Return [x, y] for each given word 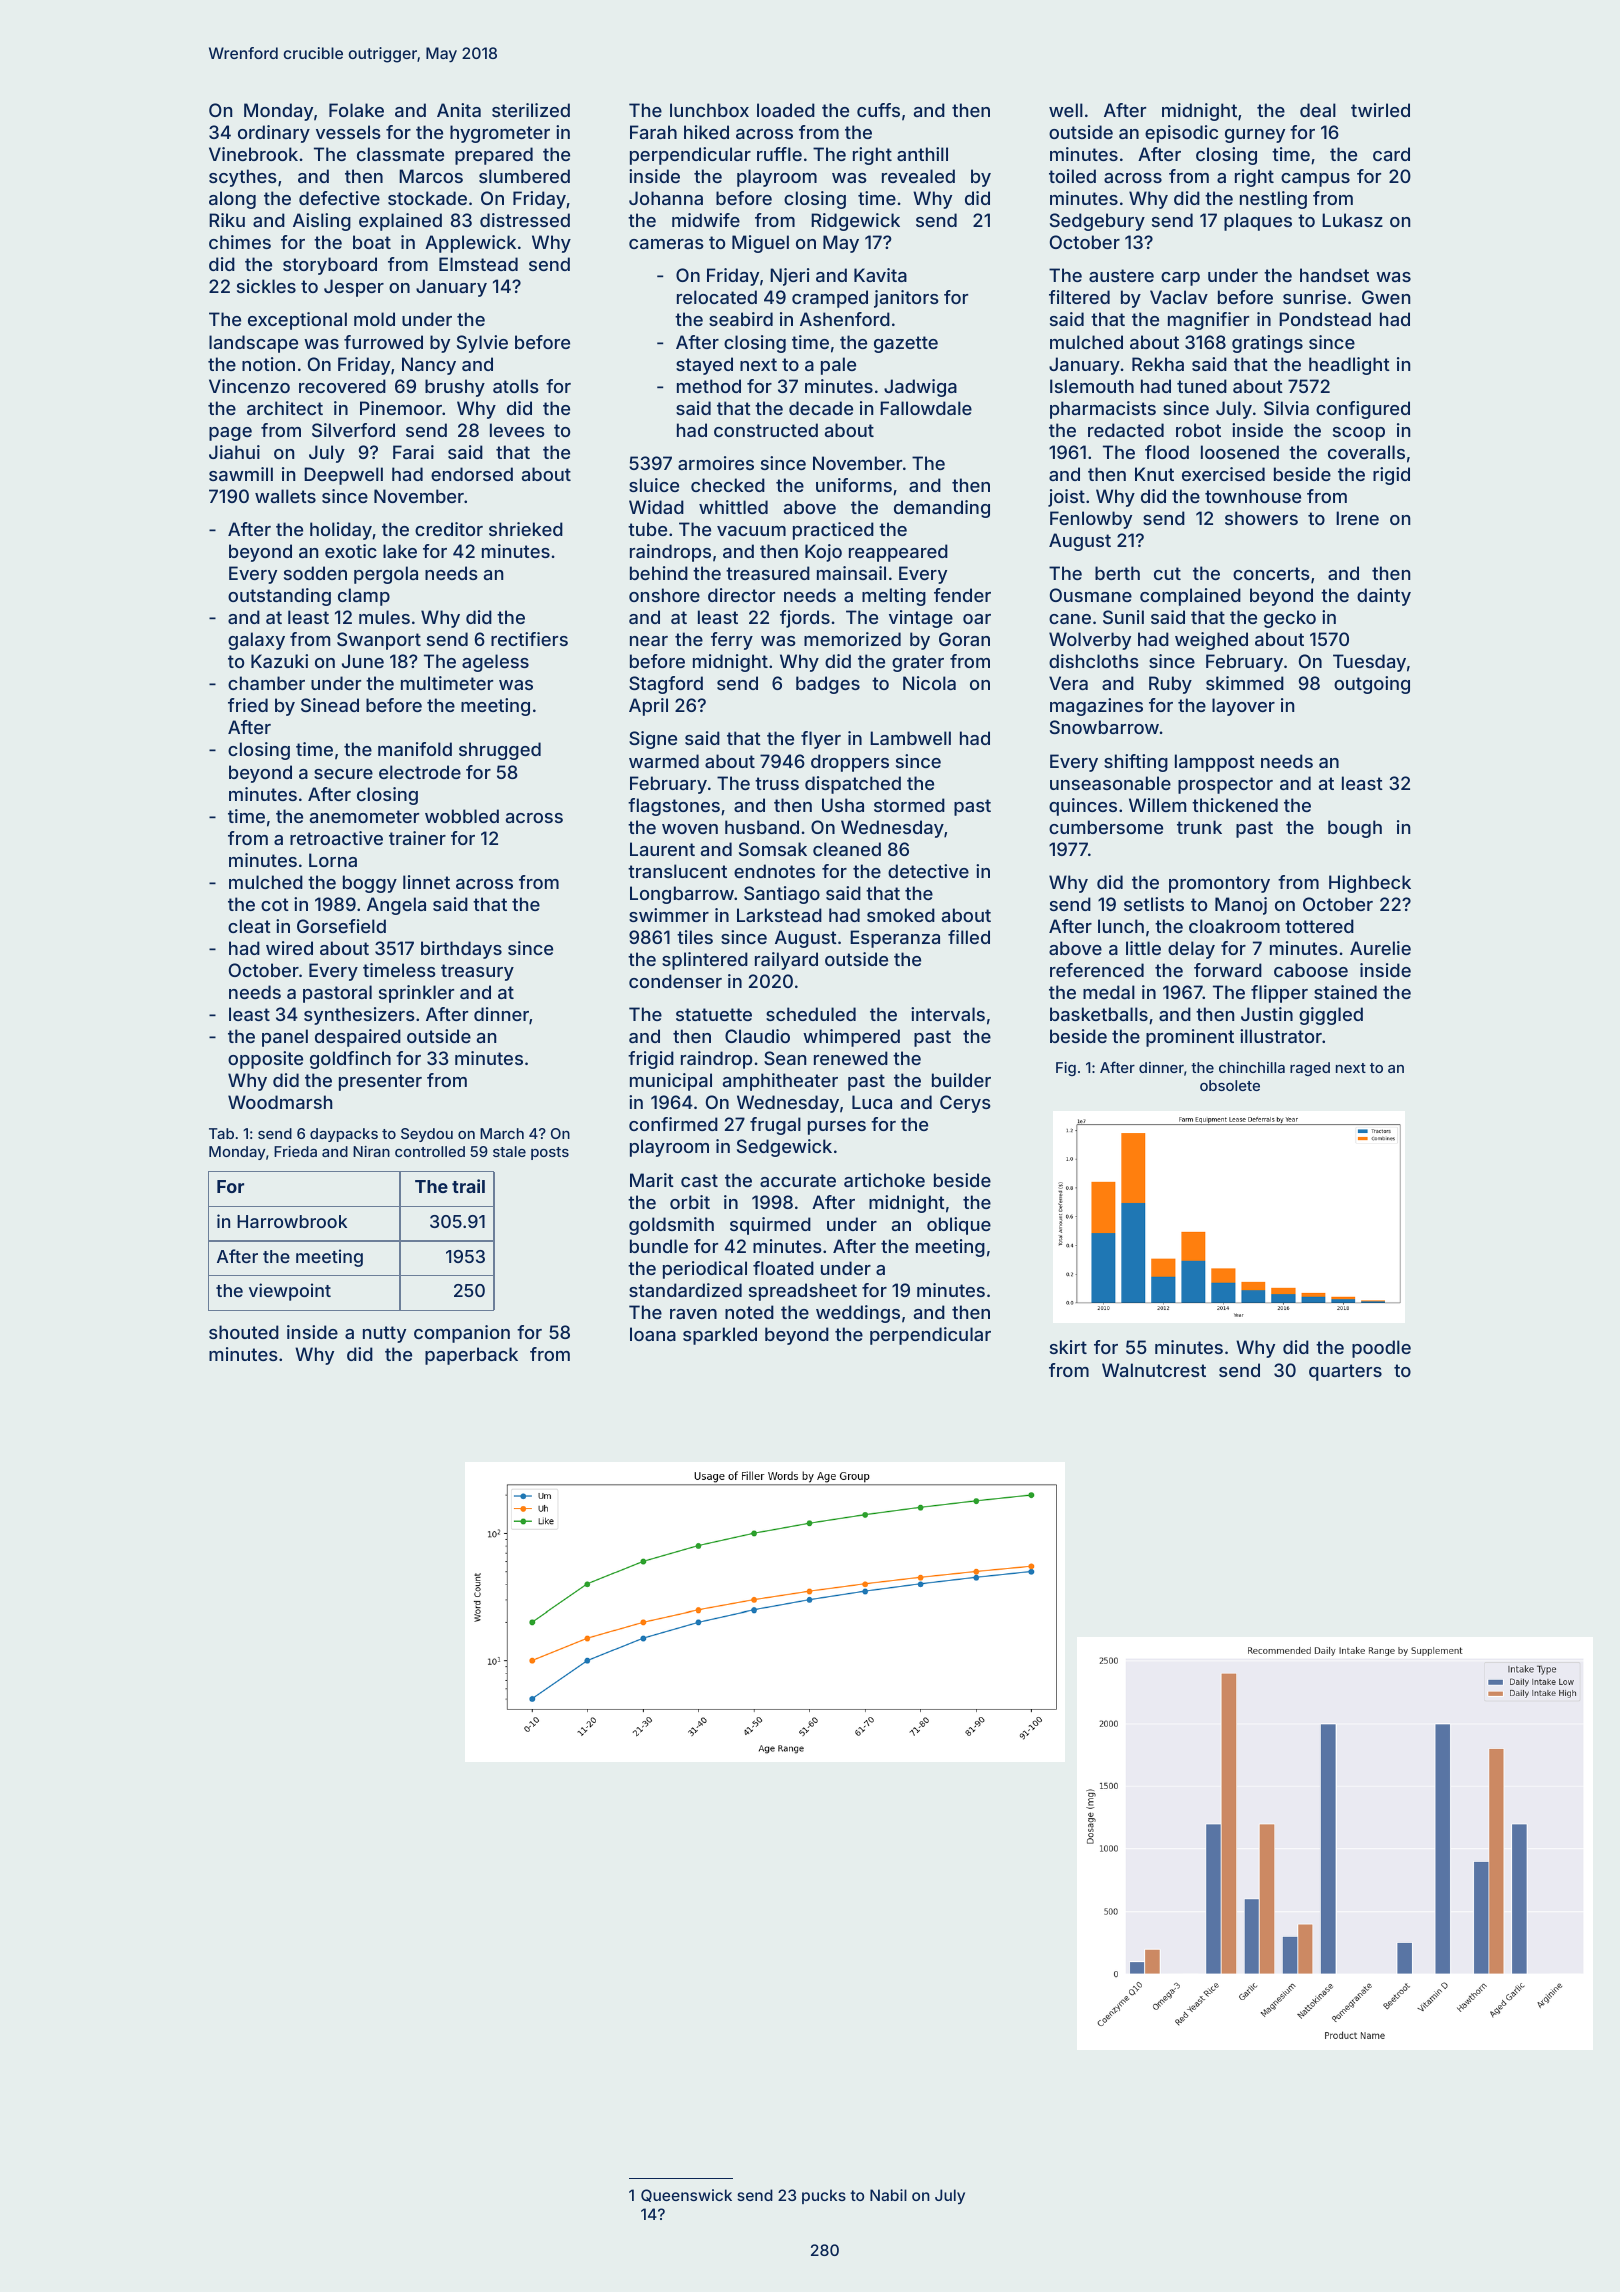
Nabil [888, 2195]
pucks [824, 2196]
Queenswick [686, 2195]
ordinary [274, 134]
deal [1318, 110]
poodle [1381, 1349]
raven [693, 1314]
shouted [244, 1332]
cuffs [878, 110]
